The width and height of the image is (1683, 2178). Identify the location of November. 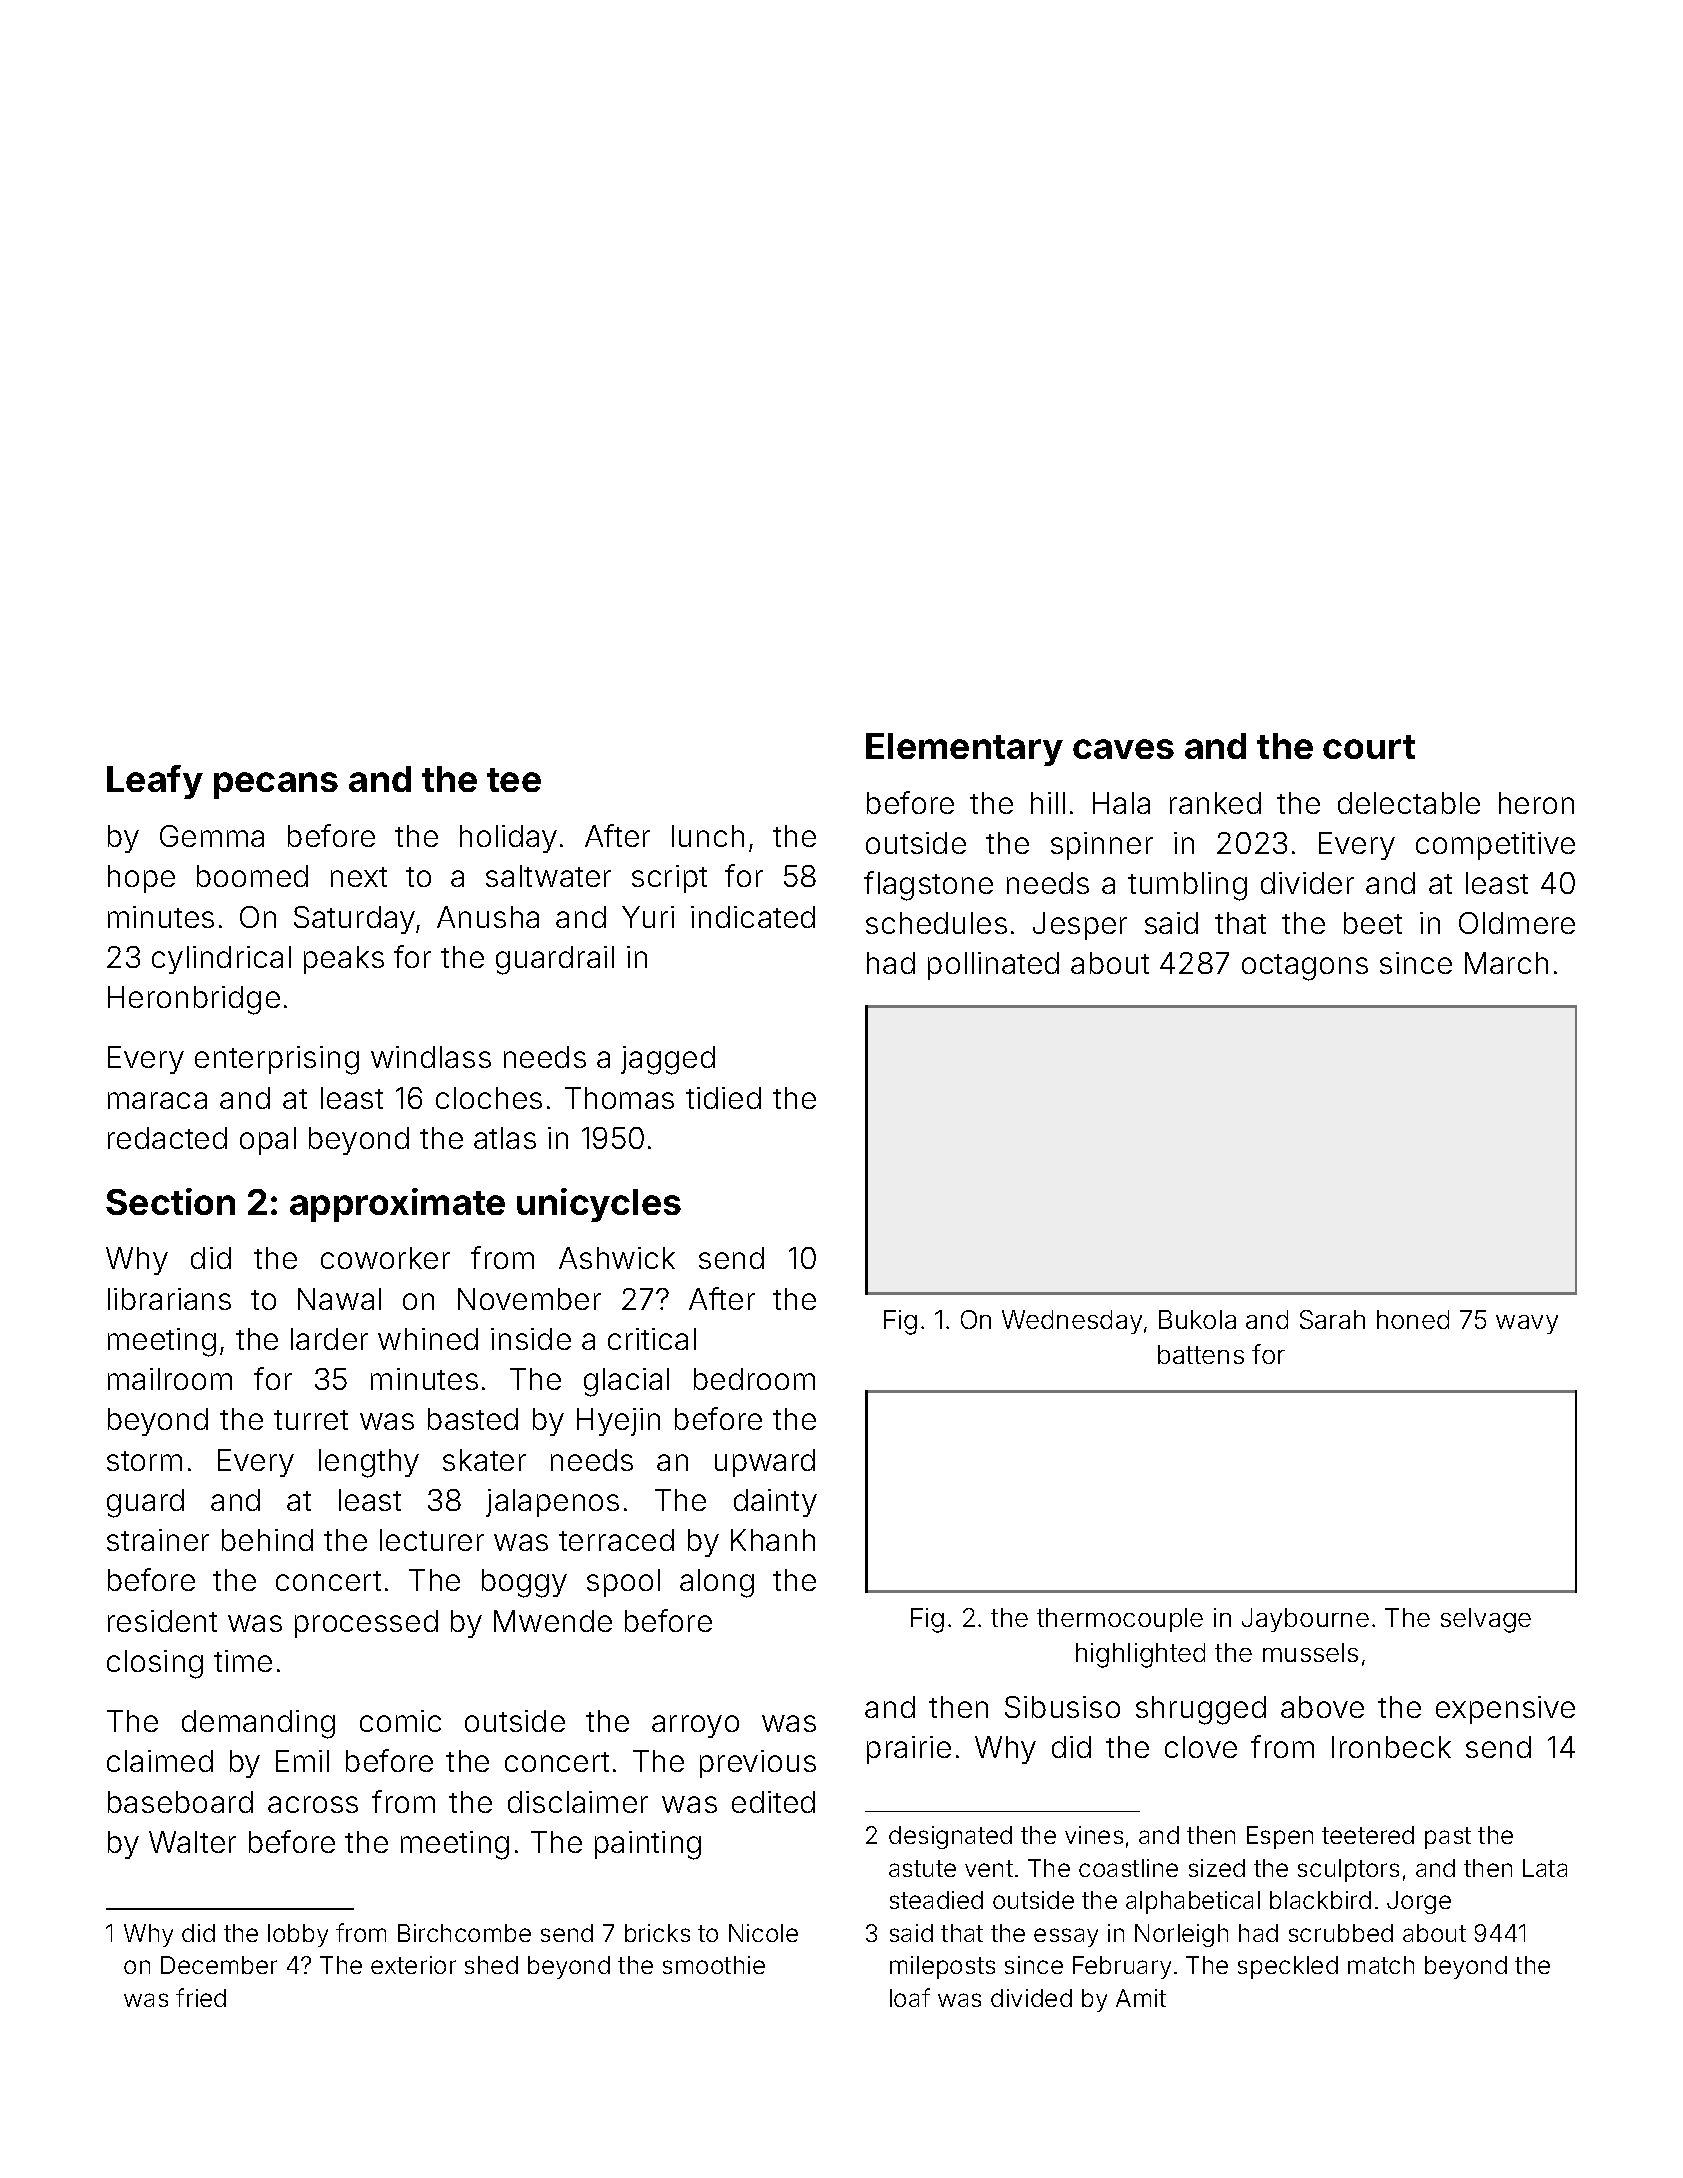
(529, 1299).
